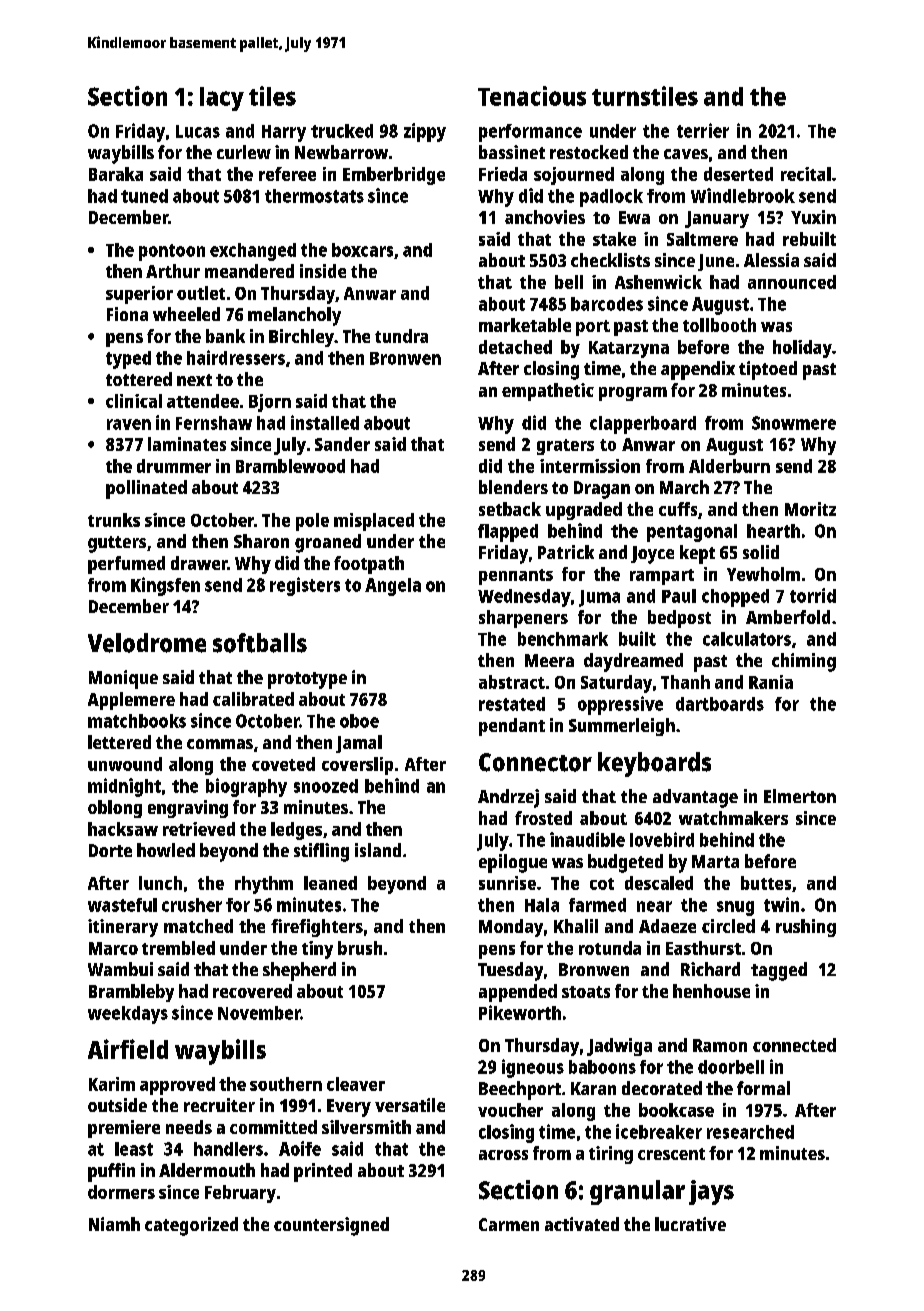  Describe the element at coordinates (779, 971) in the page. I see `tagged` at that location.
